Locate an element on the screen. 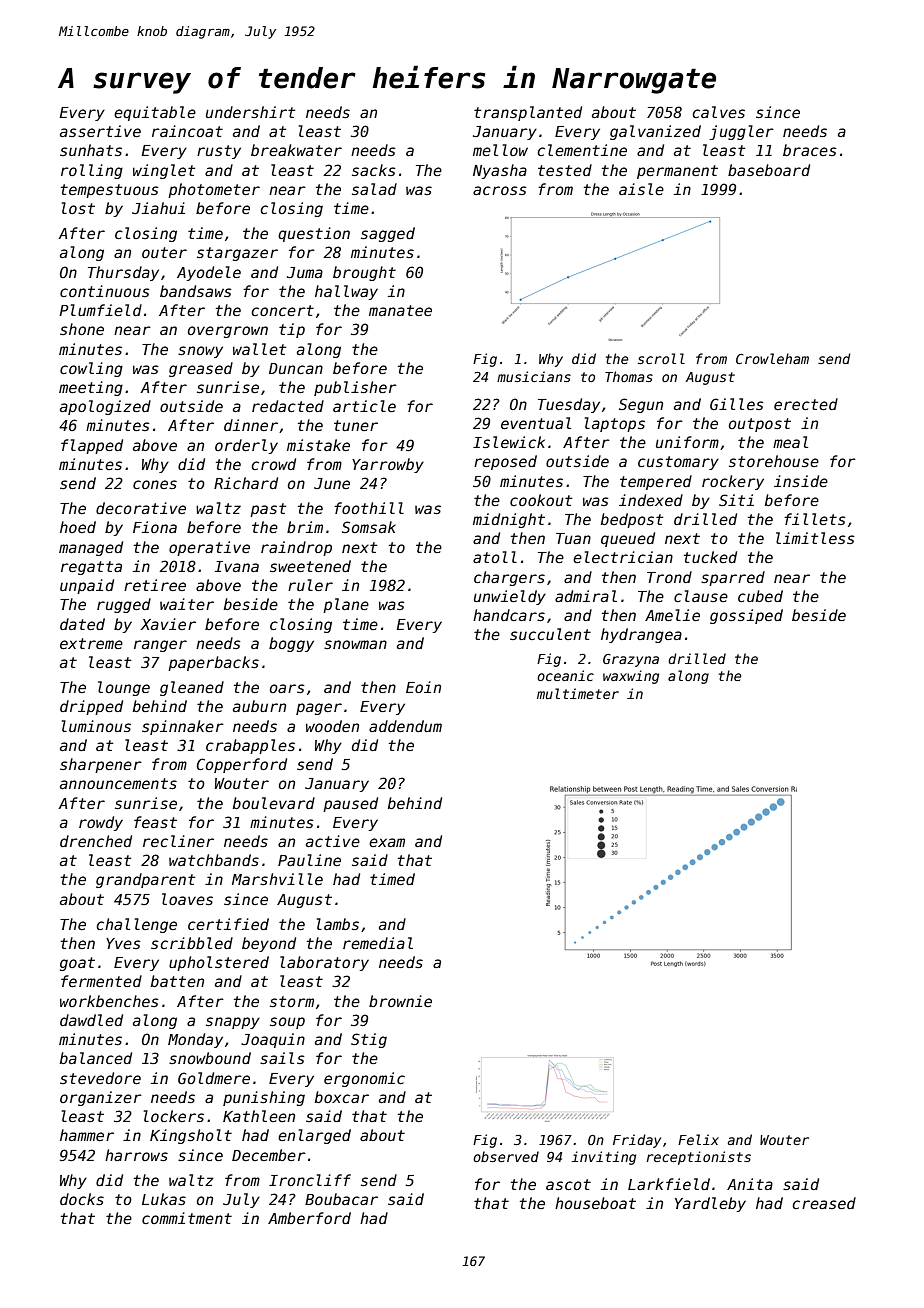  musicians is located at coordinates (534, 376).
